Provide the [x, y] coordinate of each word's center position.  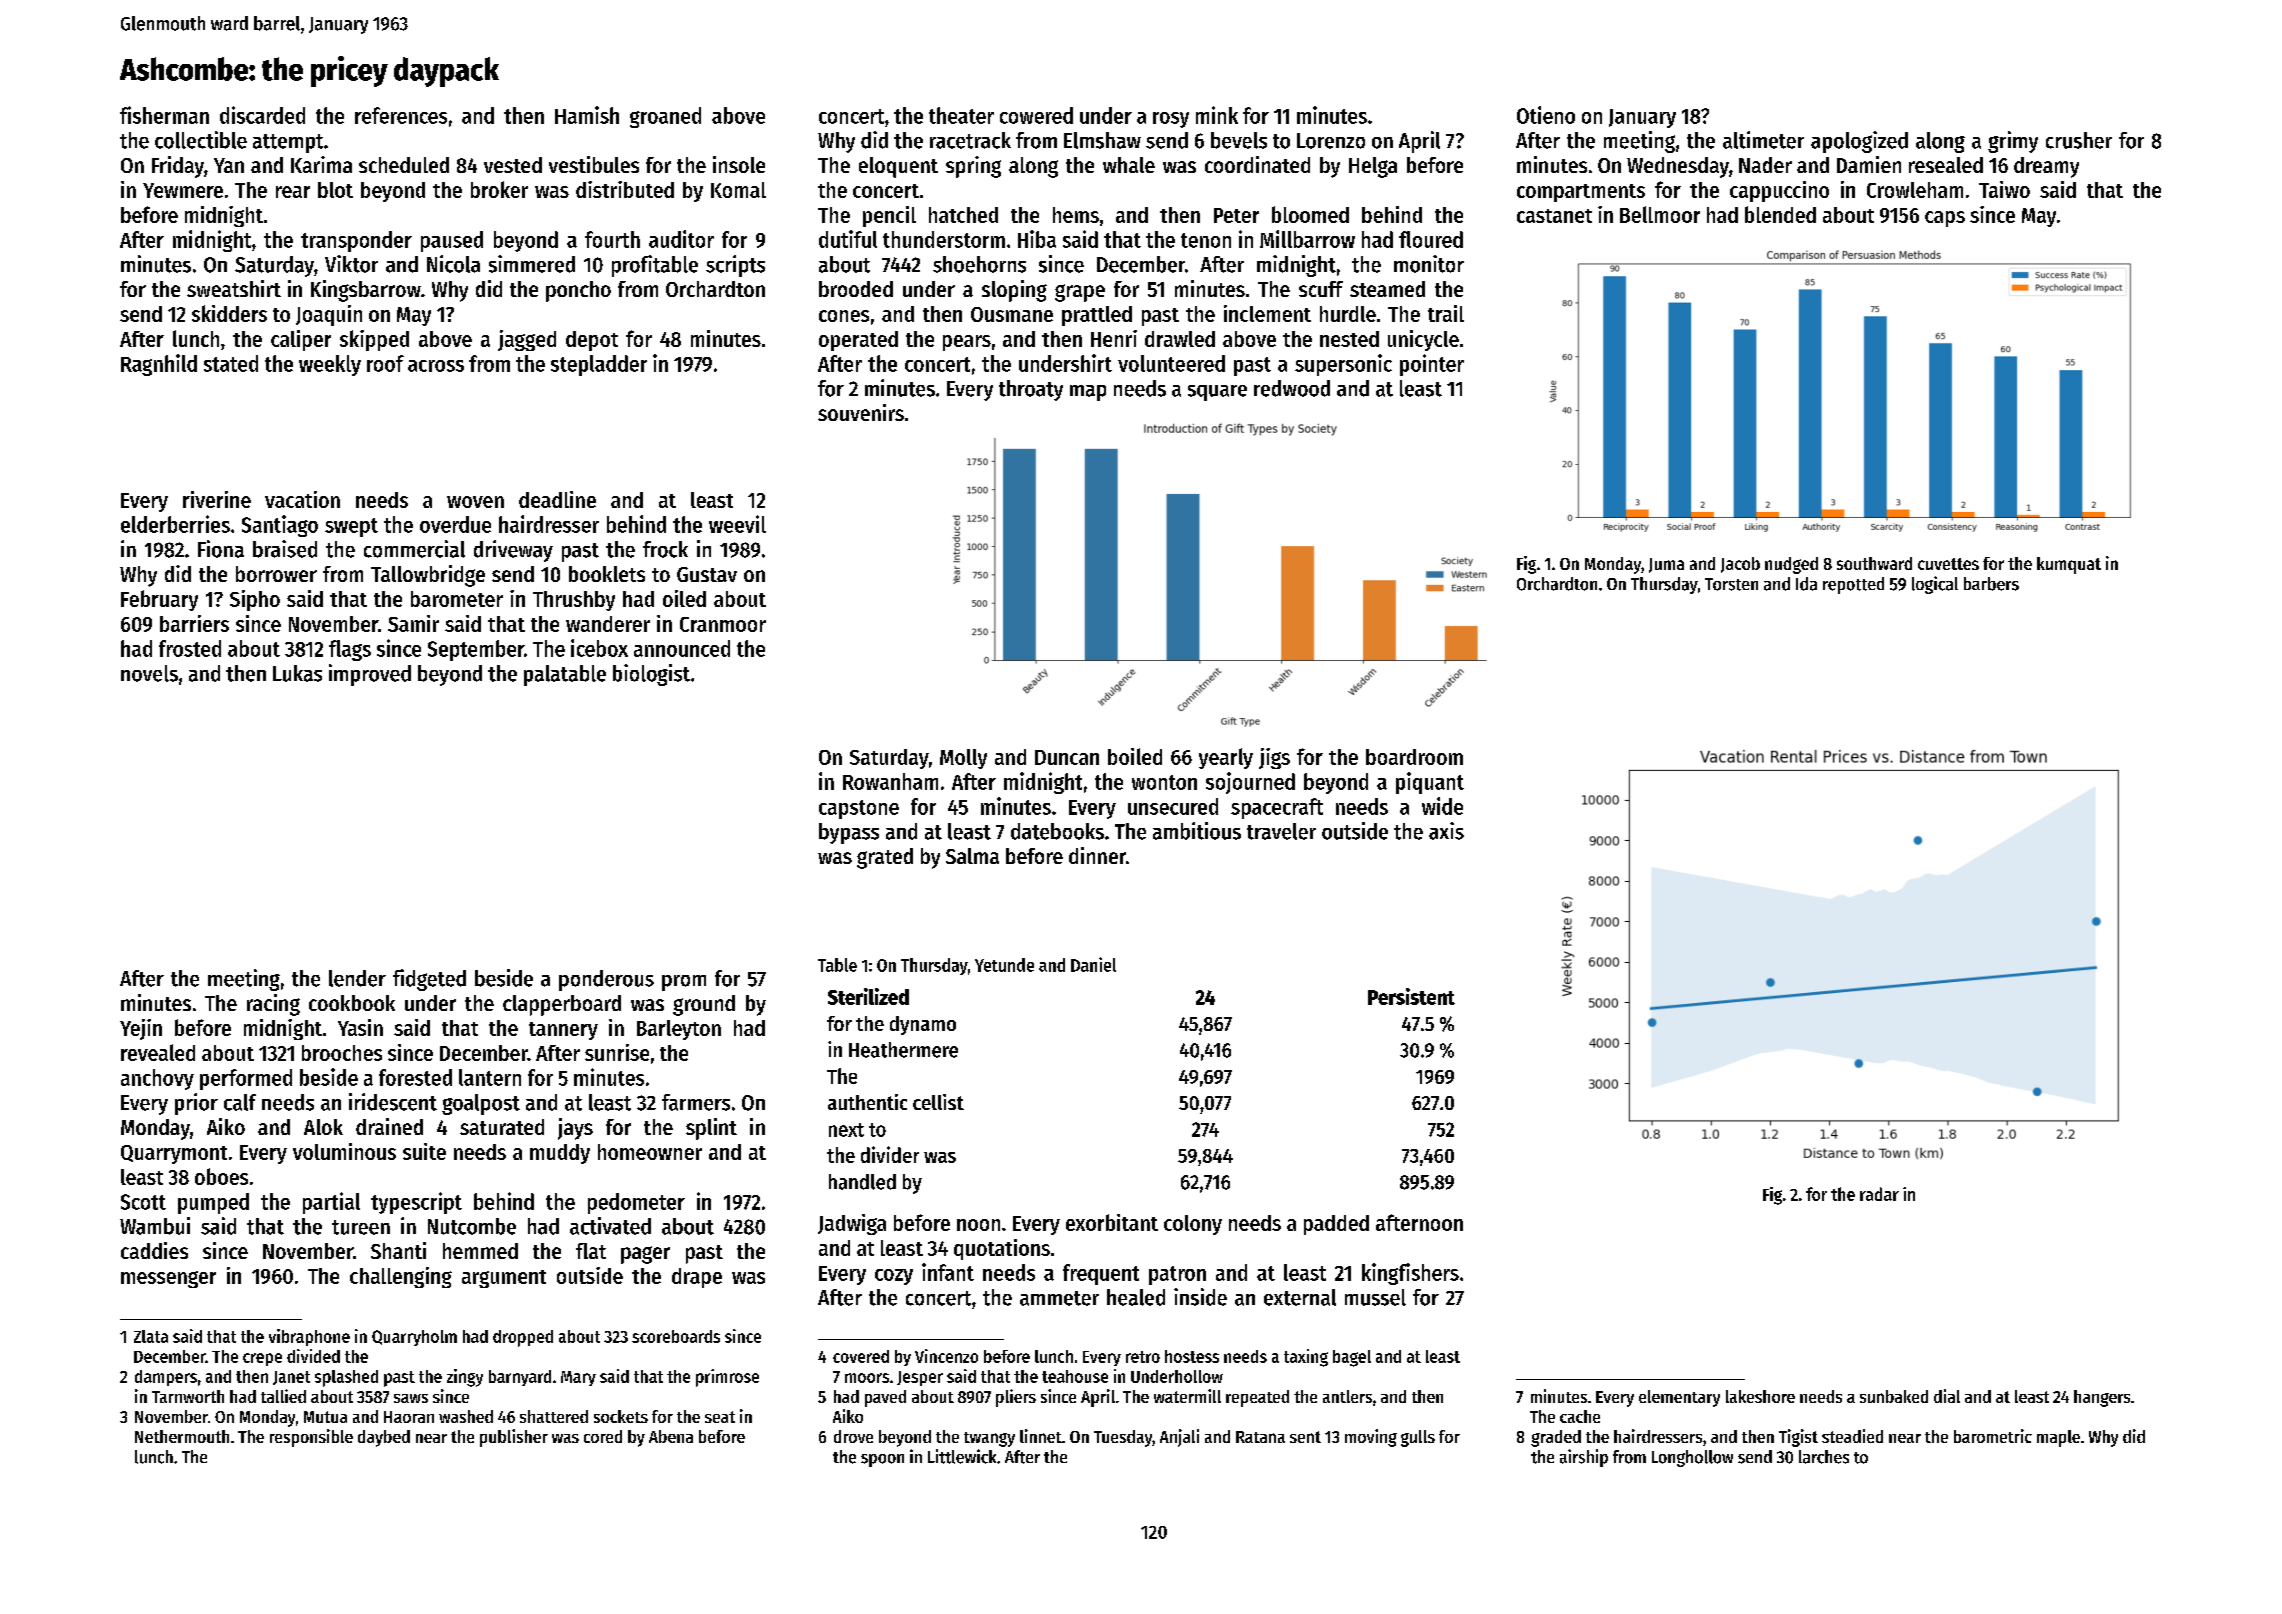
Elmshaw [1102, 140]
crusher [2079, 140]
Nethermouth [182, 1436]
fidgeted [429, 980]
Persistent [1411, 996]
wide [1442, 806]
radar [1879, 1194]
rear [293, 192]
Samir [413, 623]
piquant [1430, 783]
